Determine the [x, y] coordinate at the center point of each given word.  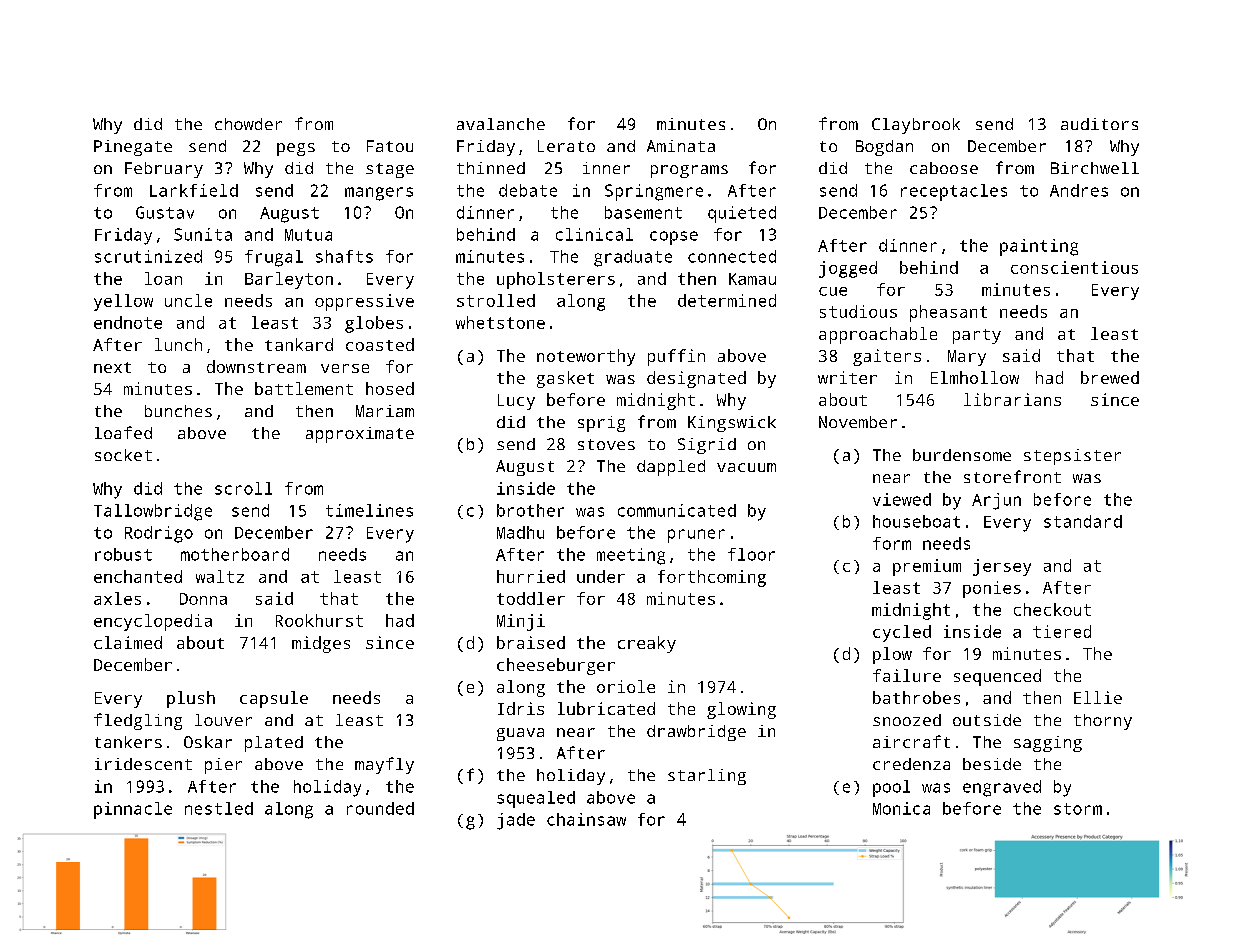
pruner [696, 536]
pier [223, 766]
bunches [178, 411]
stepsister [1072, 457]
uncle [188, 300]
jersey [1002, 567]
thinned [491, 168]
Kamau [752, 279]
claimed [128, 642]
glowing [741, 710]
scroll [243, 488]
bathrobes [916, 697]
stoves [606, 444]
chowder [248, 124]
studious [858, 311]
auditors [1099, 124]
